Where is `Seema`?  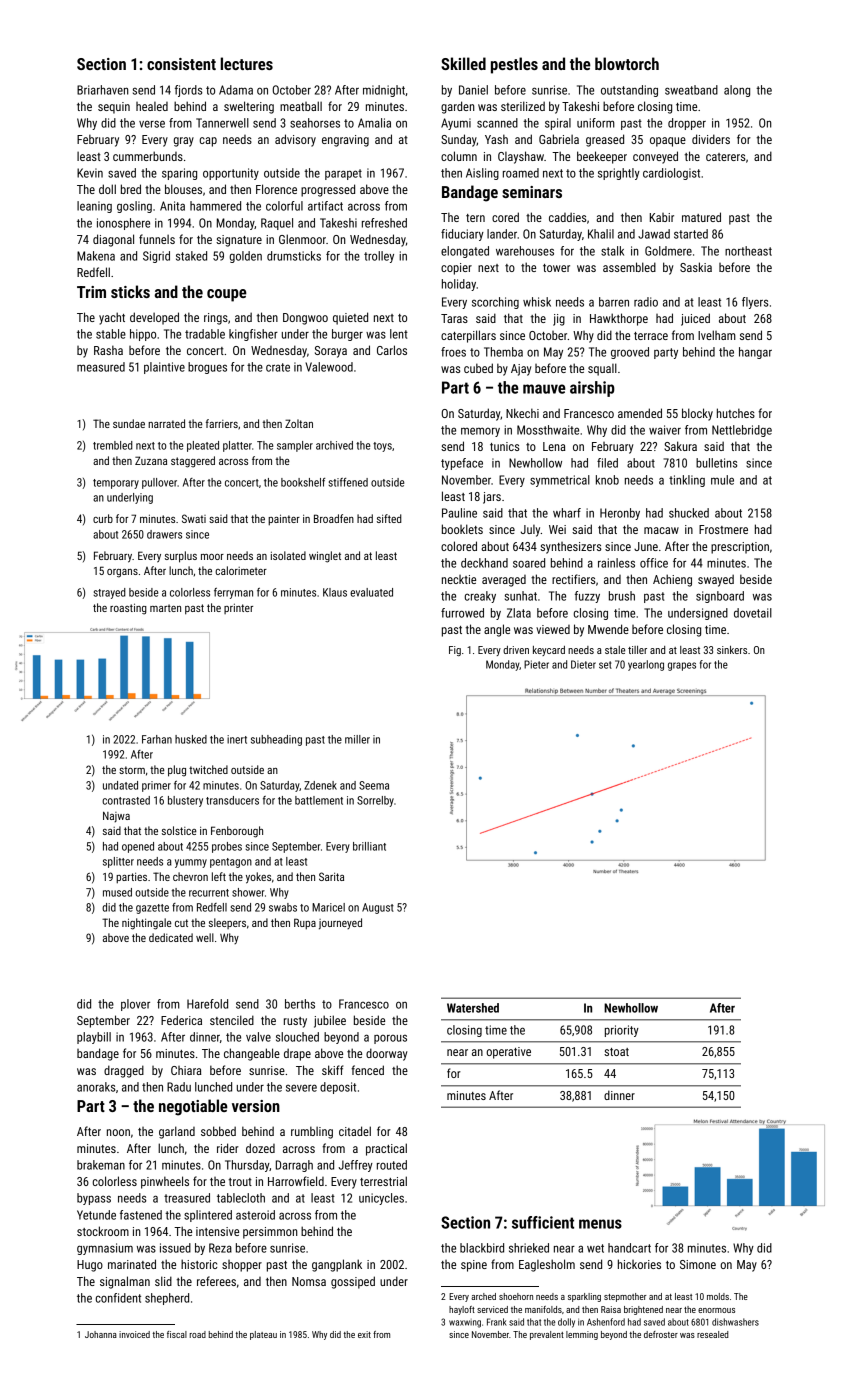 Seema is located at coordinates (374, 785).
